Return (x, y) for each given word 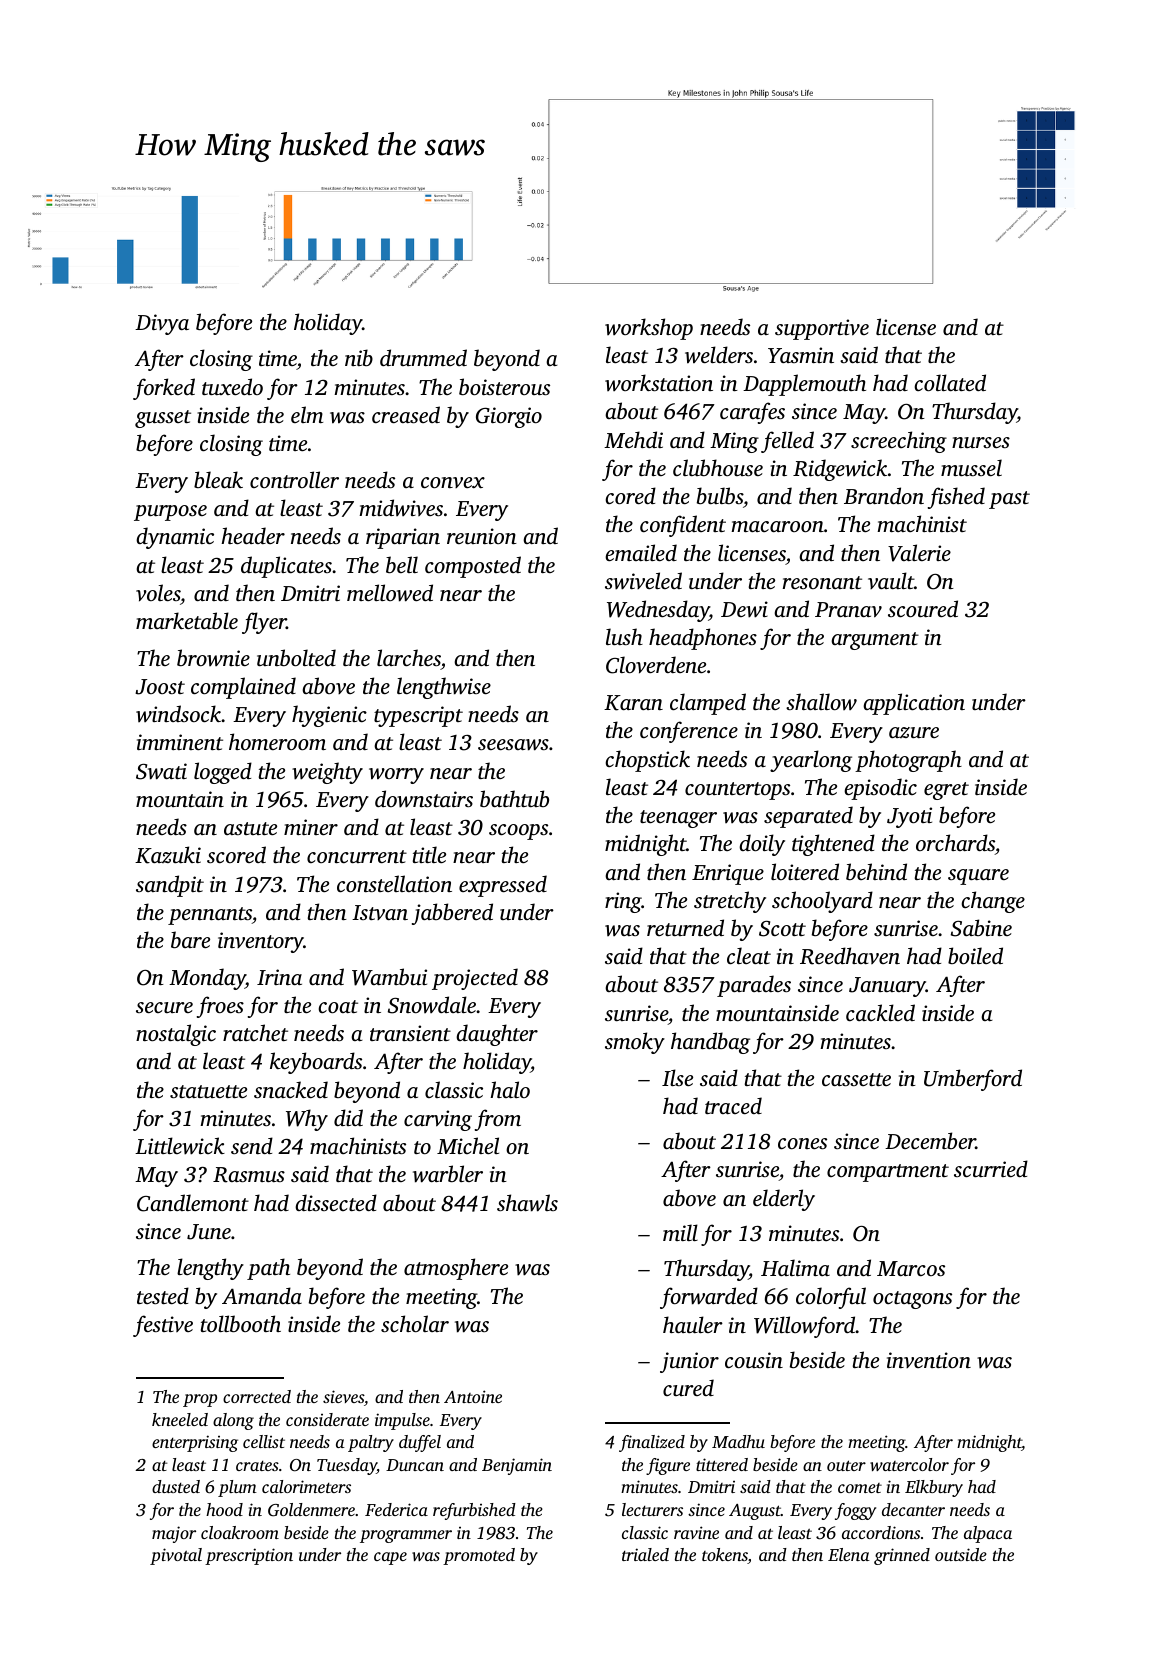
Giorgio (509, 417)
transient (410, 1033)
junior (689, 1362)
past (1009, 500)
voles (158, 593)
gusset (163, 419)
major (174, 1534)
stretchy (730, 902)
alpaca (988, 1534)
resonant (822, 582)
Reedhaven (850, 956)
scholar (415, 1323)
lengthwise (444, 688)
